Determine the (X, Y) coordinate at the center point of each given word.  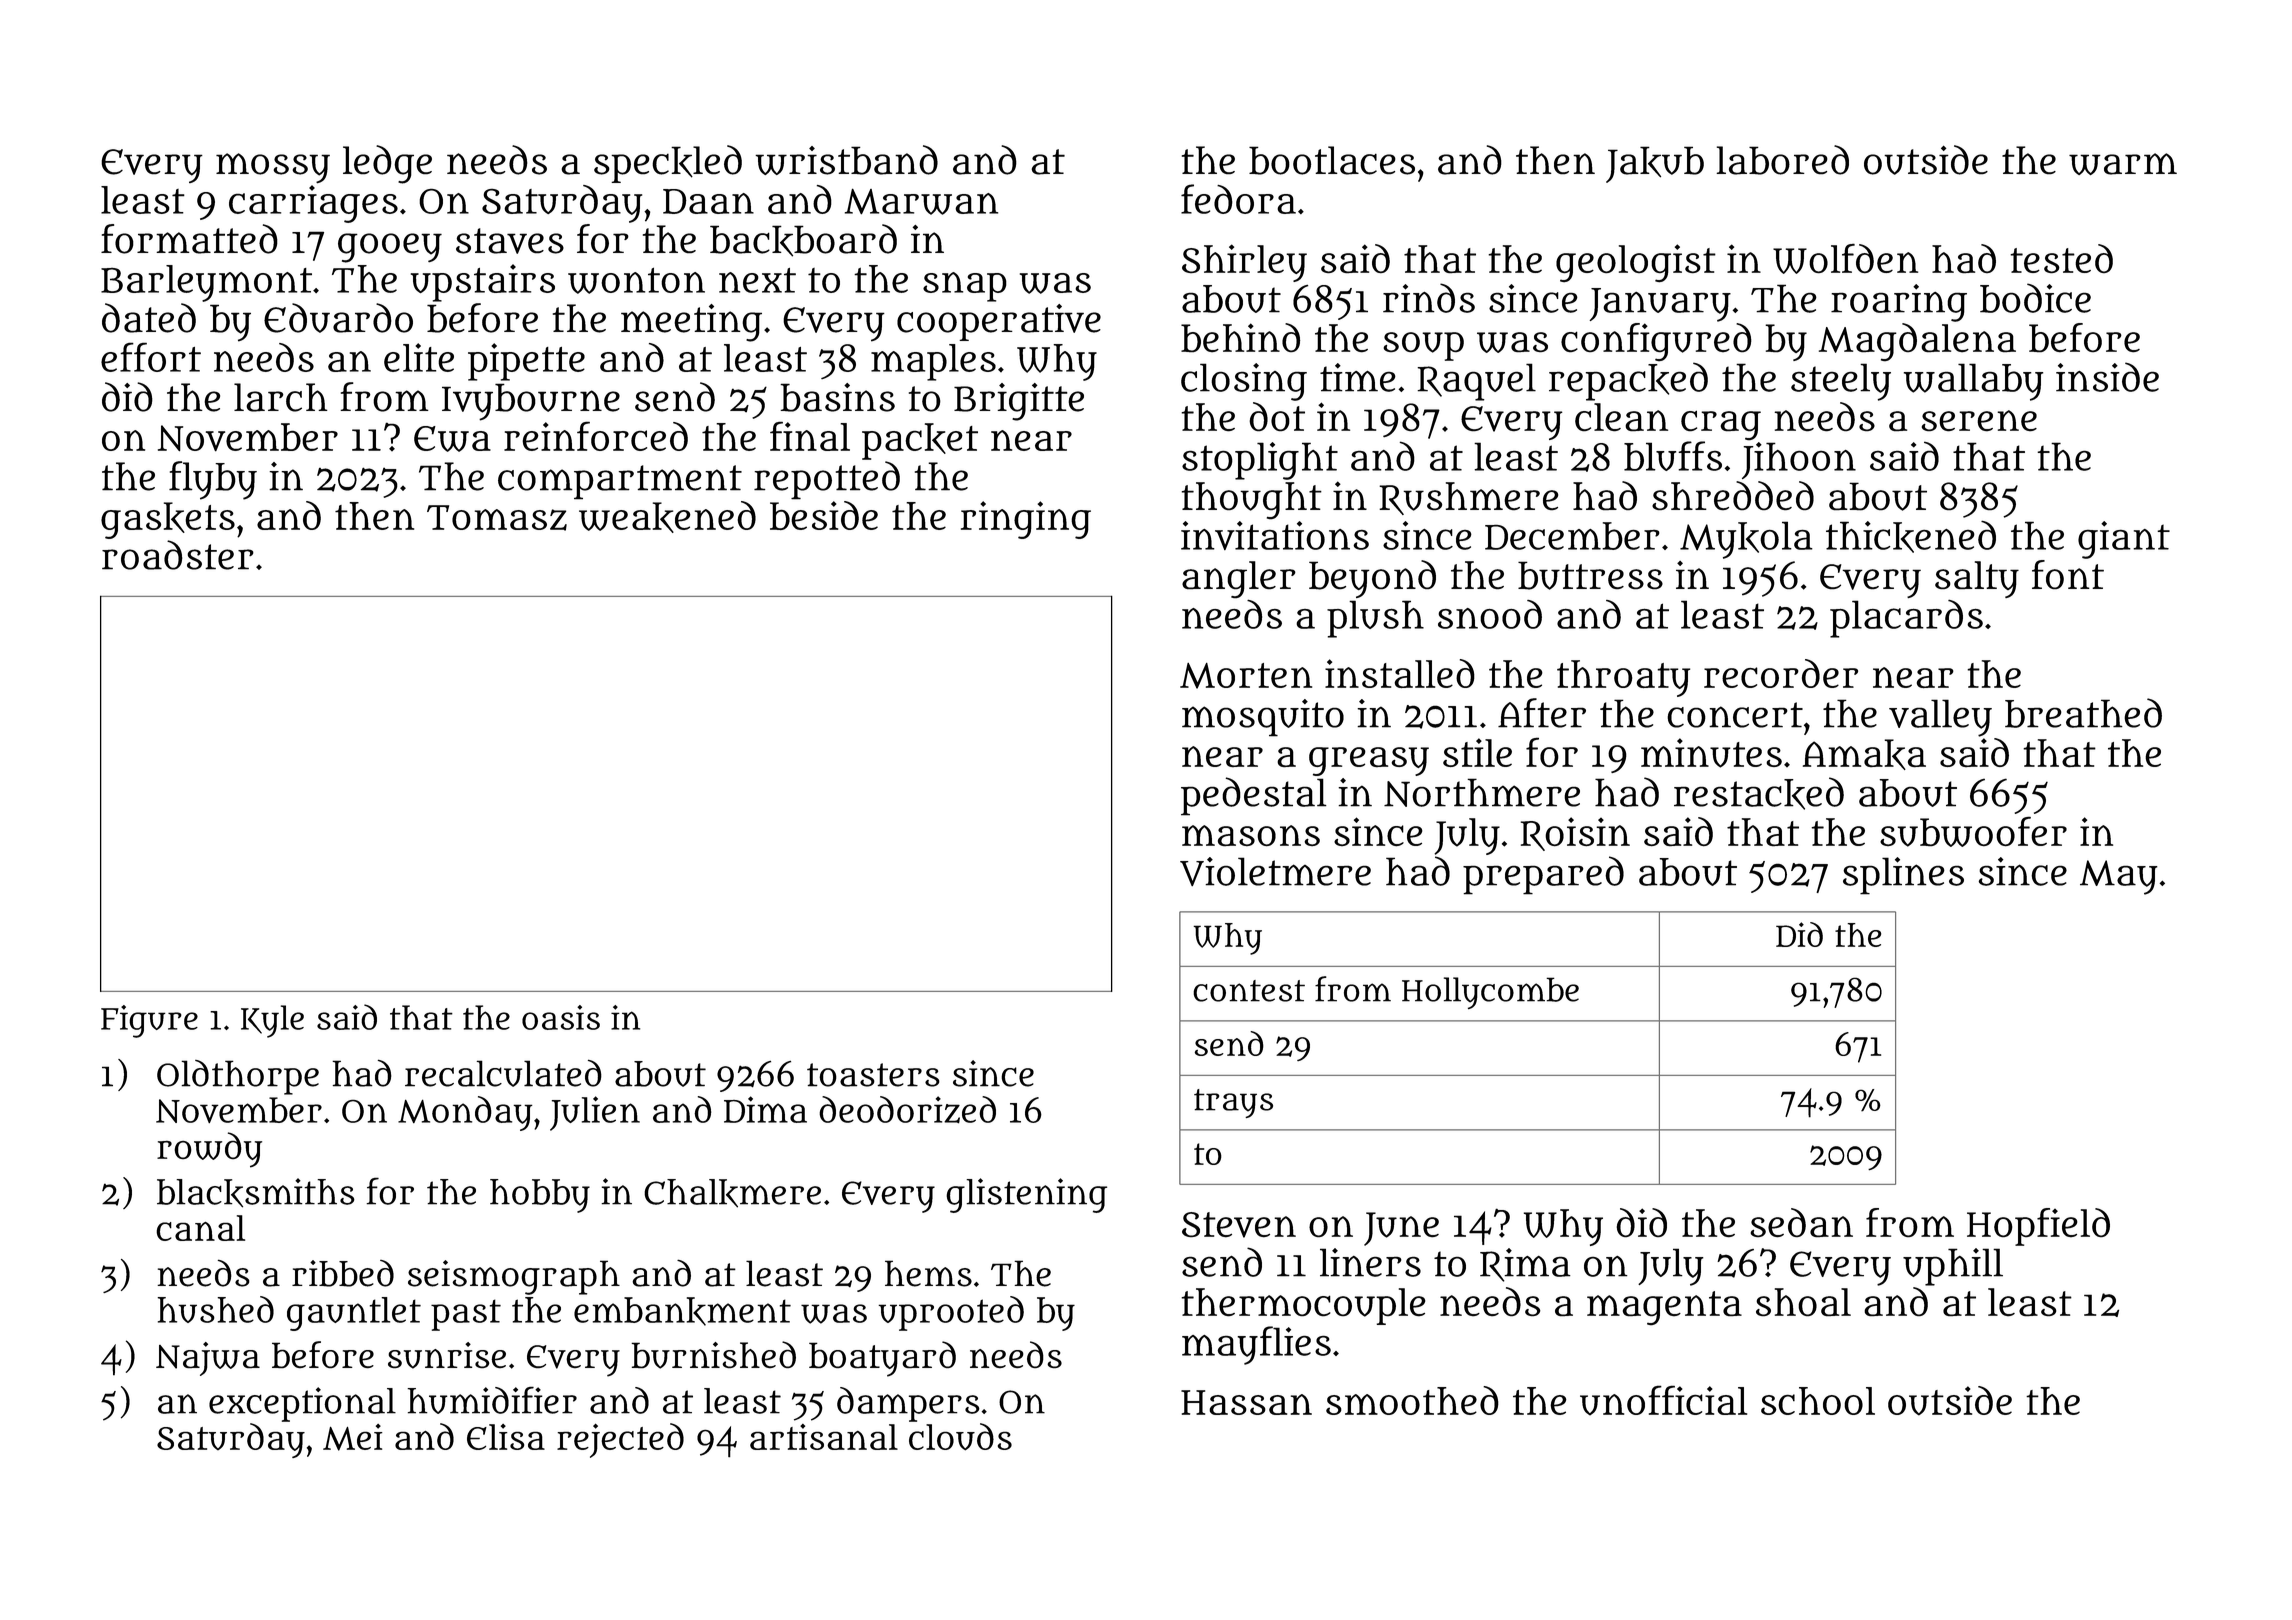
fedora (1238, 199)
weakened (667, 517)
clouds (960, 1437)
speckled (668, 164)
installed (1400, 673)
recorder (1781, 673)
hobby (540, 1196)
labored (1782, 160)
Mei (353, 1437)
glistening (1026, 1195)
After (1542, 713)
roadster (178, 555)
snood (1490, 614)
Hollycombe (1490, 993)
